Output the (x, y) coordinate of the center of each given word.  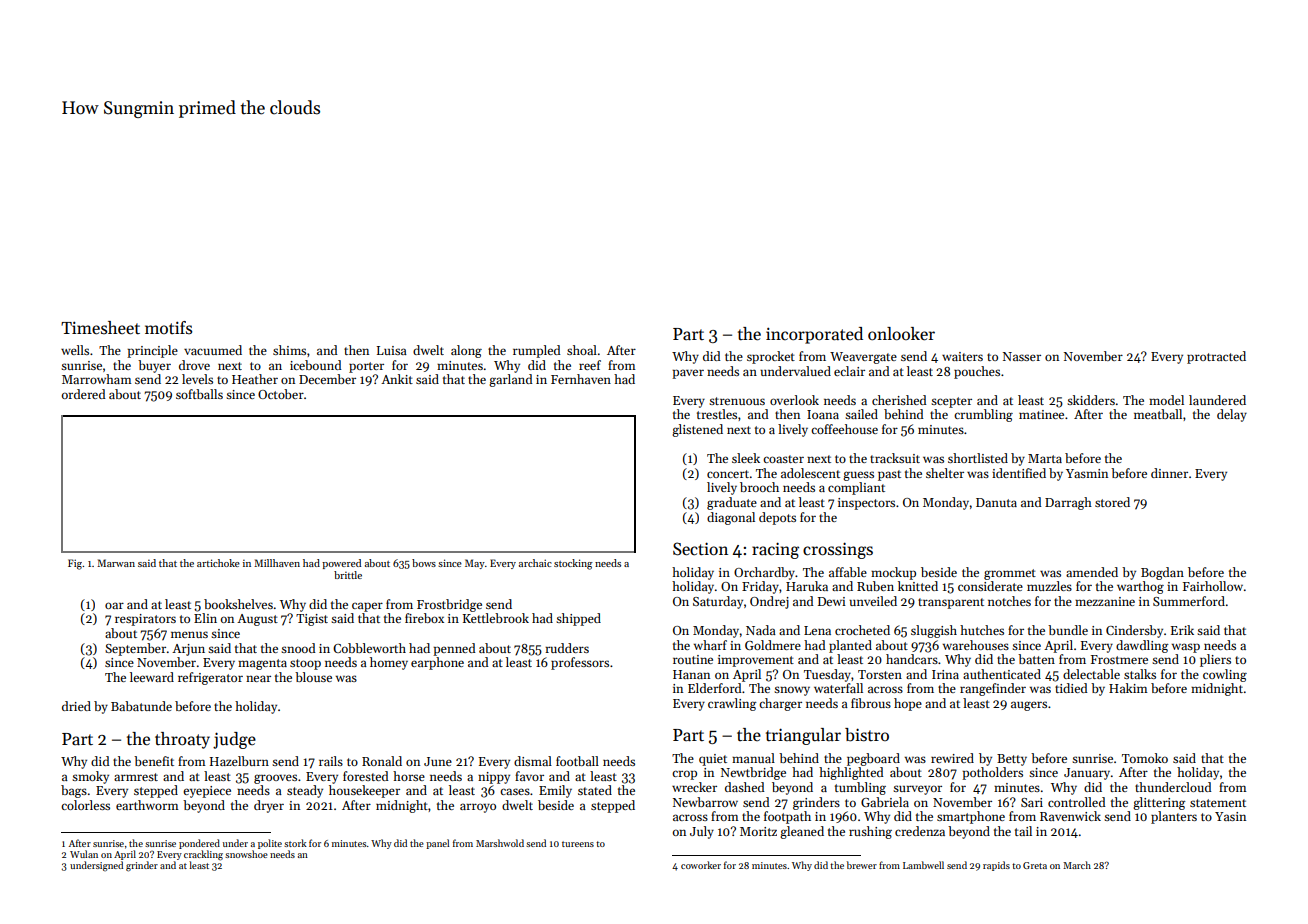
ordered (84, 394)
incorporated (814, 335)
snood (298, 648)
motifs (168, 327)
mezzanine (1105, 601)
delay (1232, 415)
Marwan (116, 563)
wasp (1186, 648)
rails (331, 761)
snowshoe (246, 854)
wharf (710, 645)
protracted (1216, 357)
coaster (783, 459)
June (438, 761)
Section (700, 549)
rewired (952, 758)
